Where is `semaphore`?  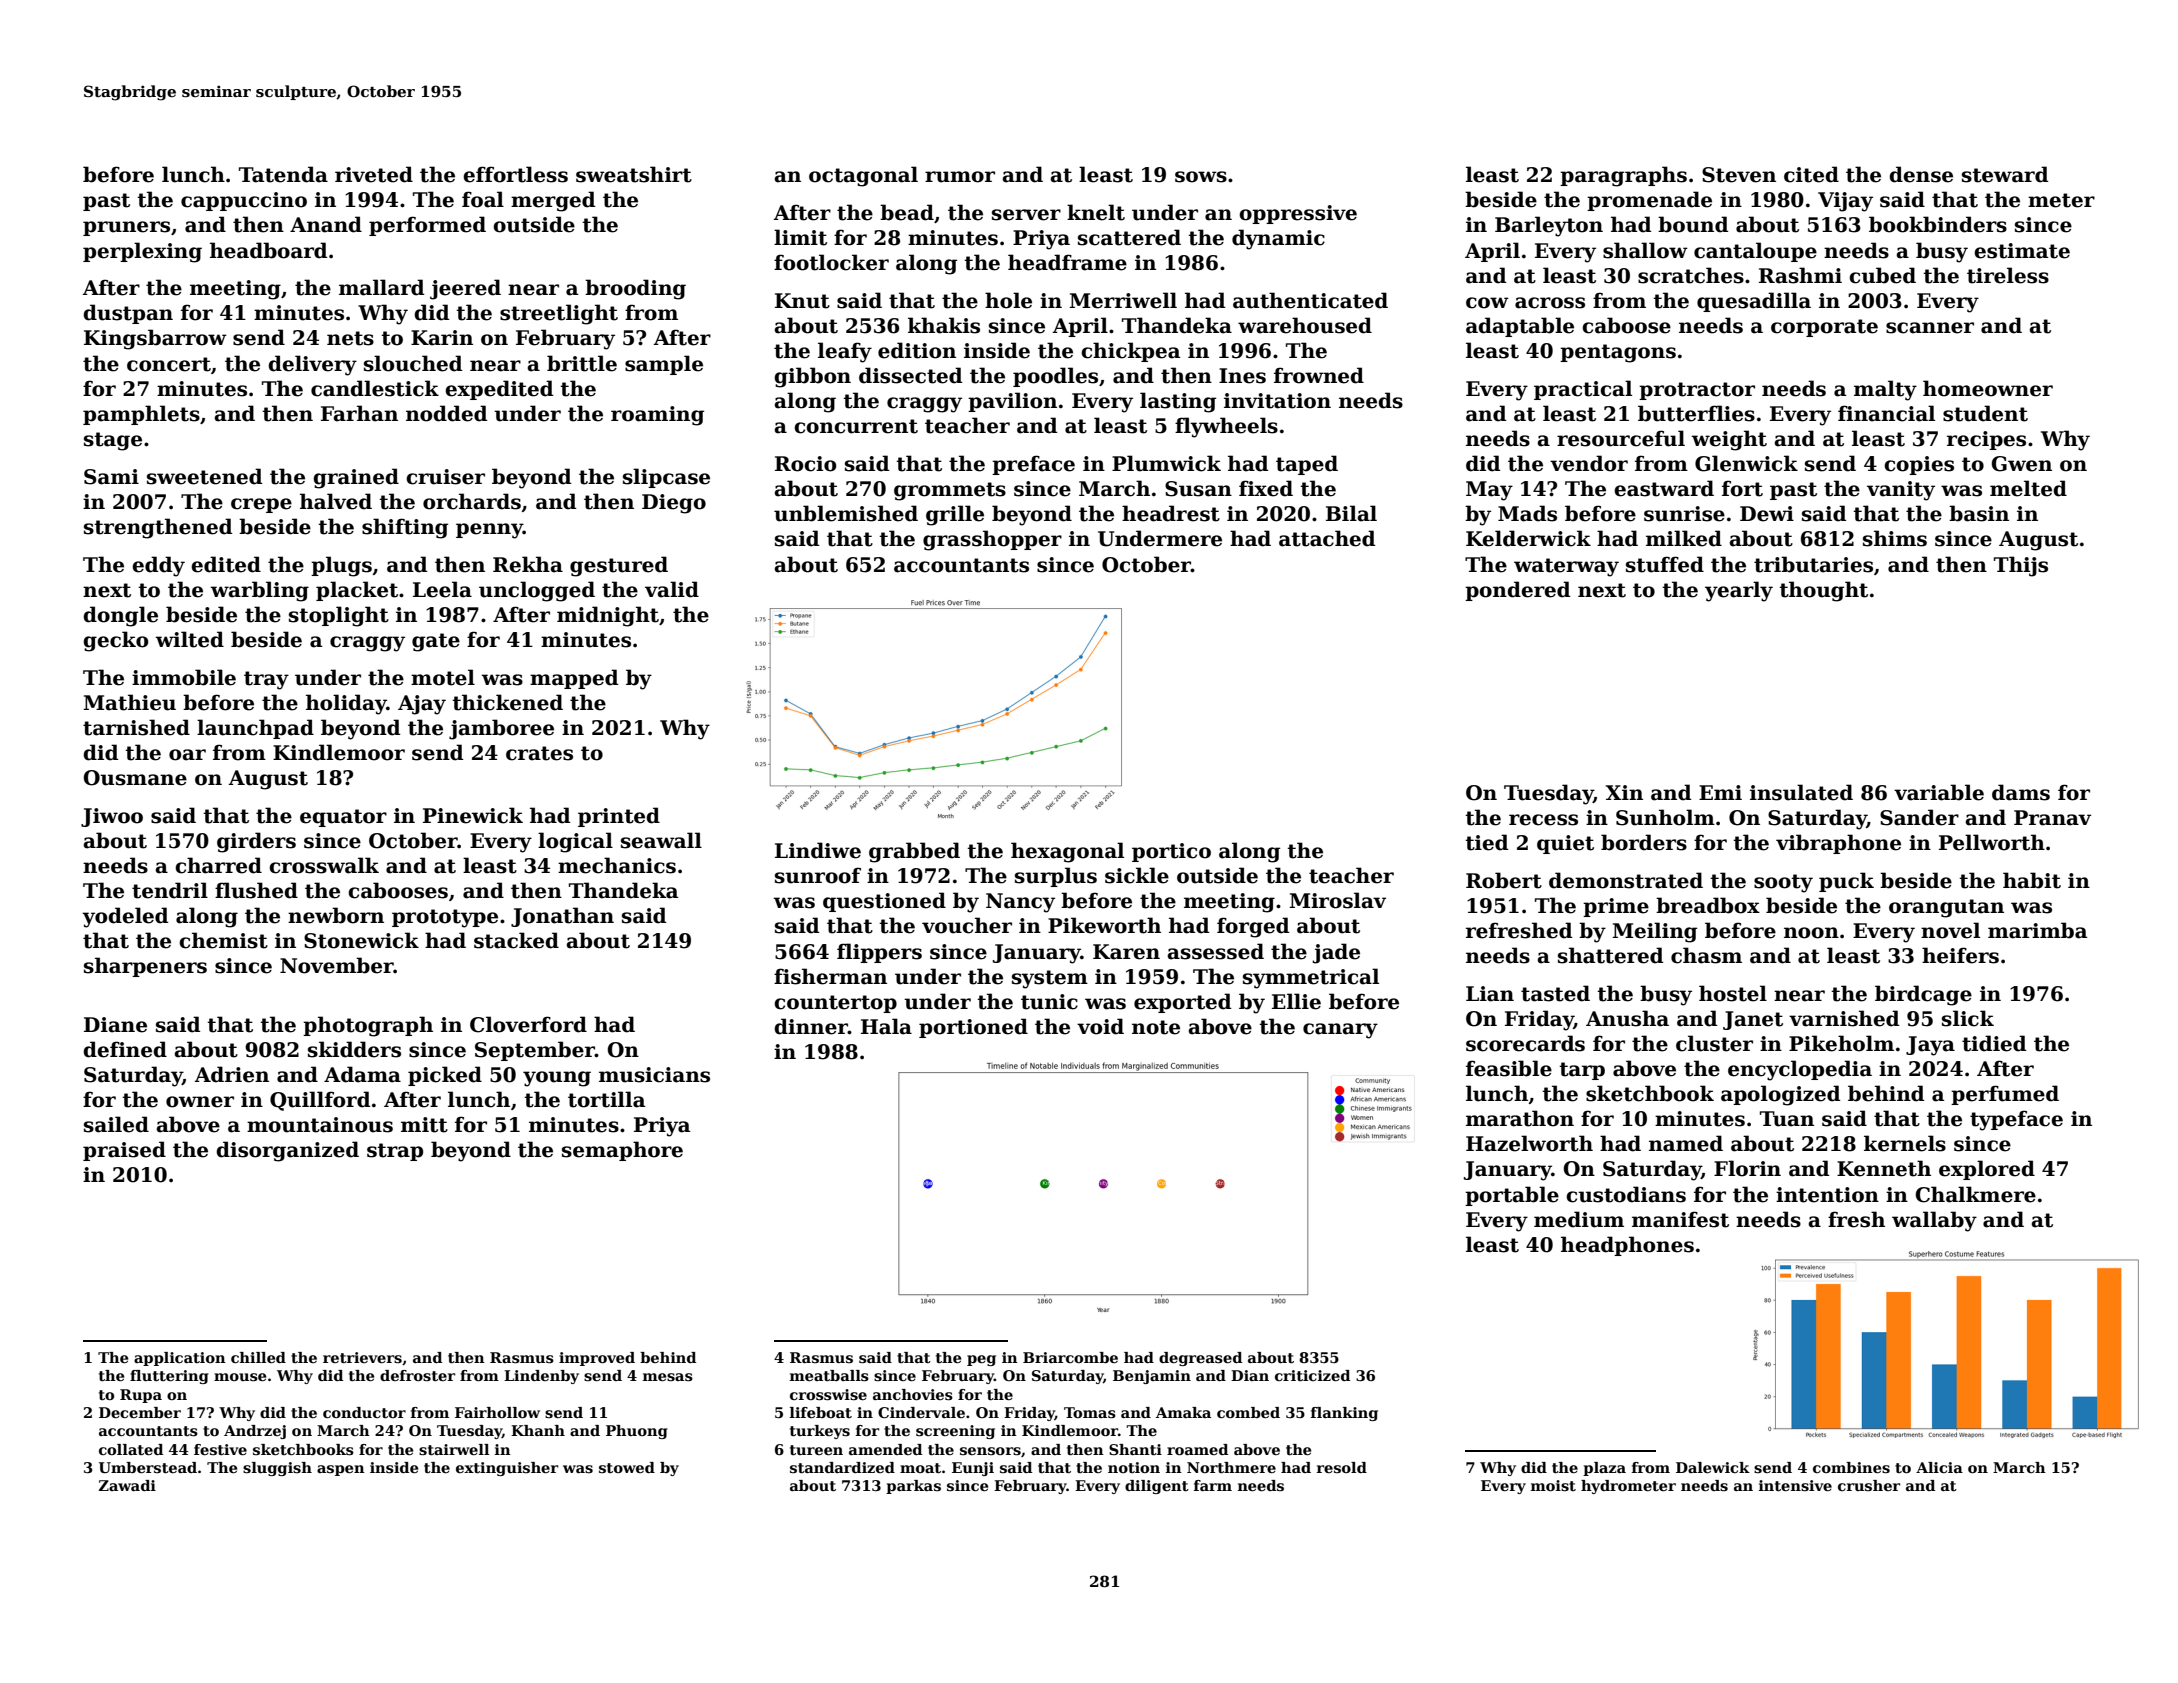
semaphore is located at coordinates (622, 1151).
